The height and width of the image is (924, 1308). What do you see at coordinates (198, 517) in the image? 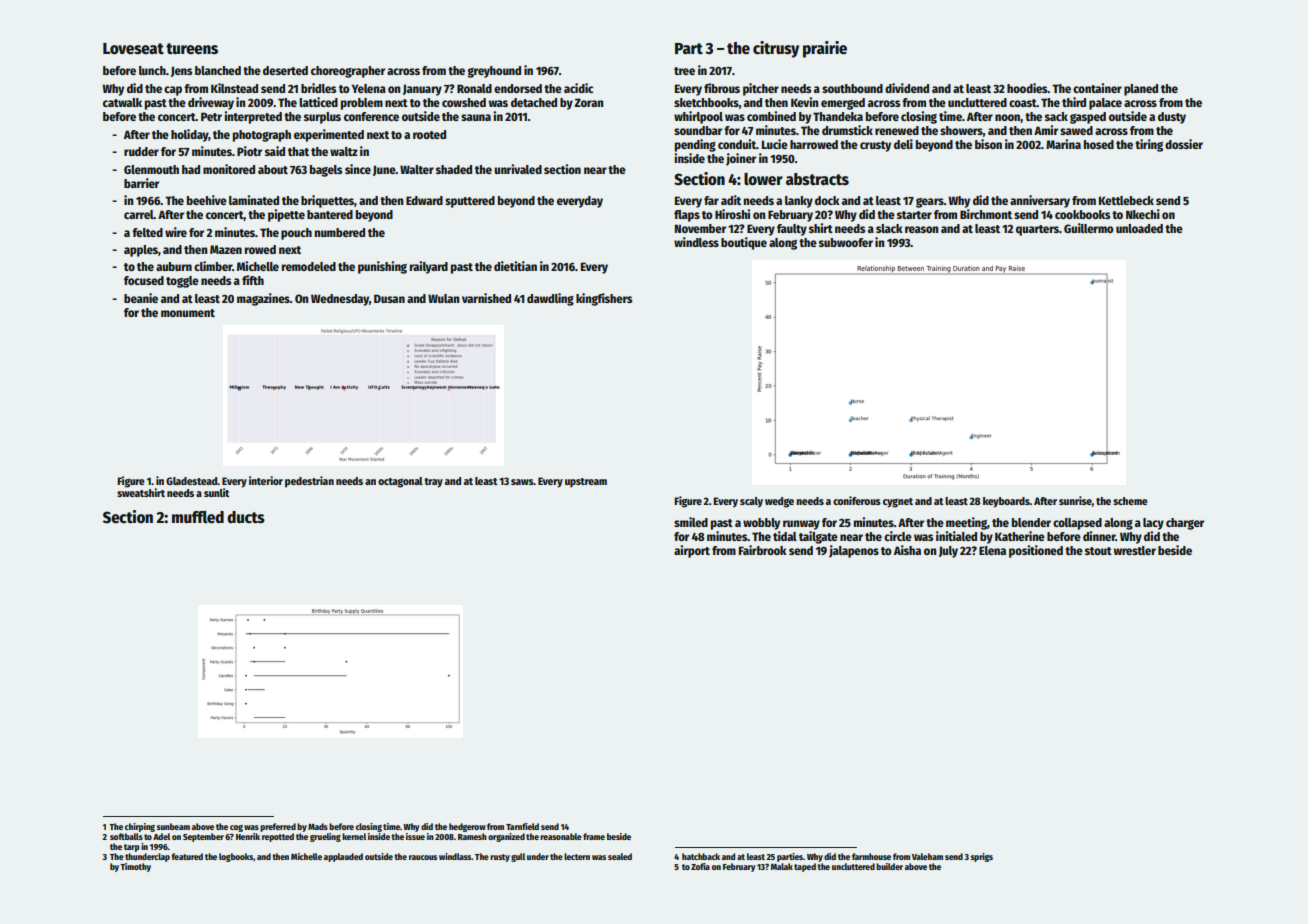
I see `muffled` at bounding box center [198, 517].
